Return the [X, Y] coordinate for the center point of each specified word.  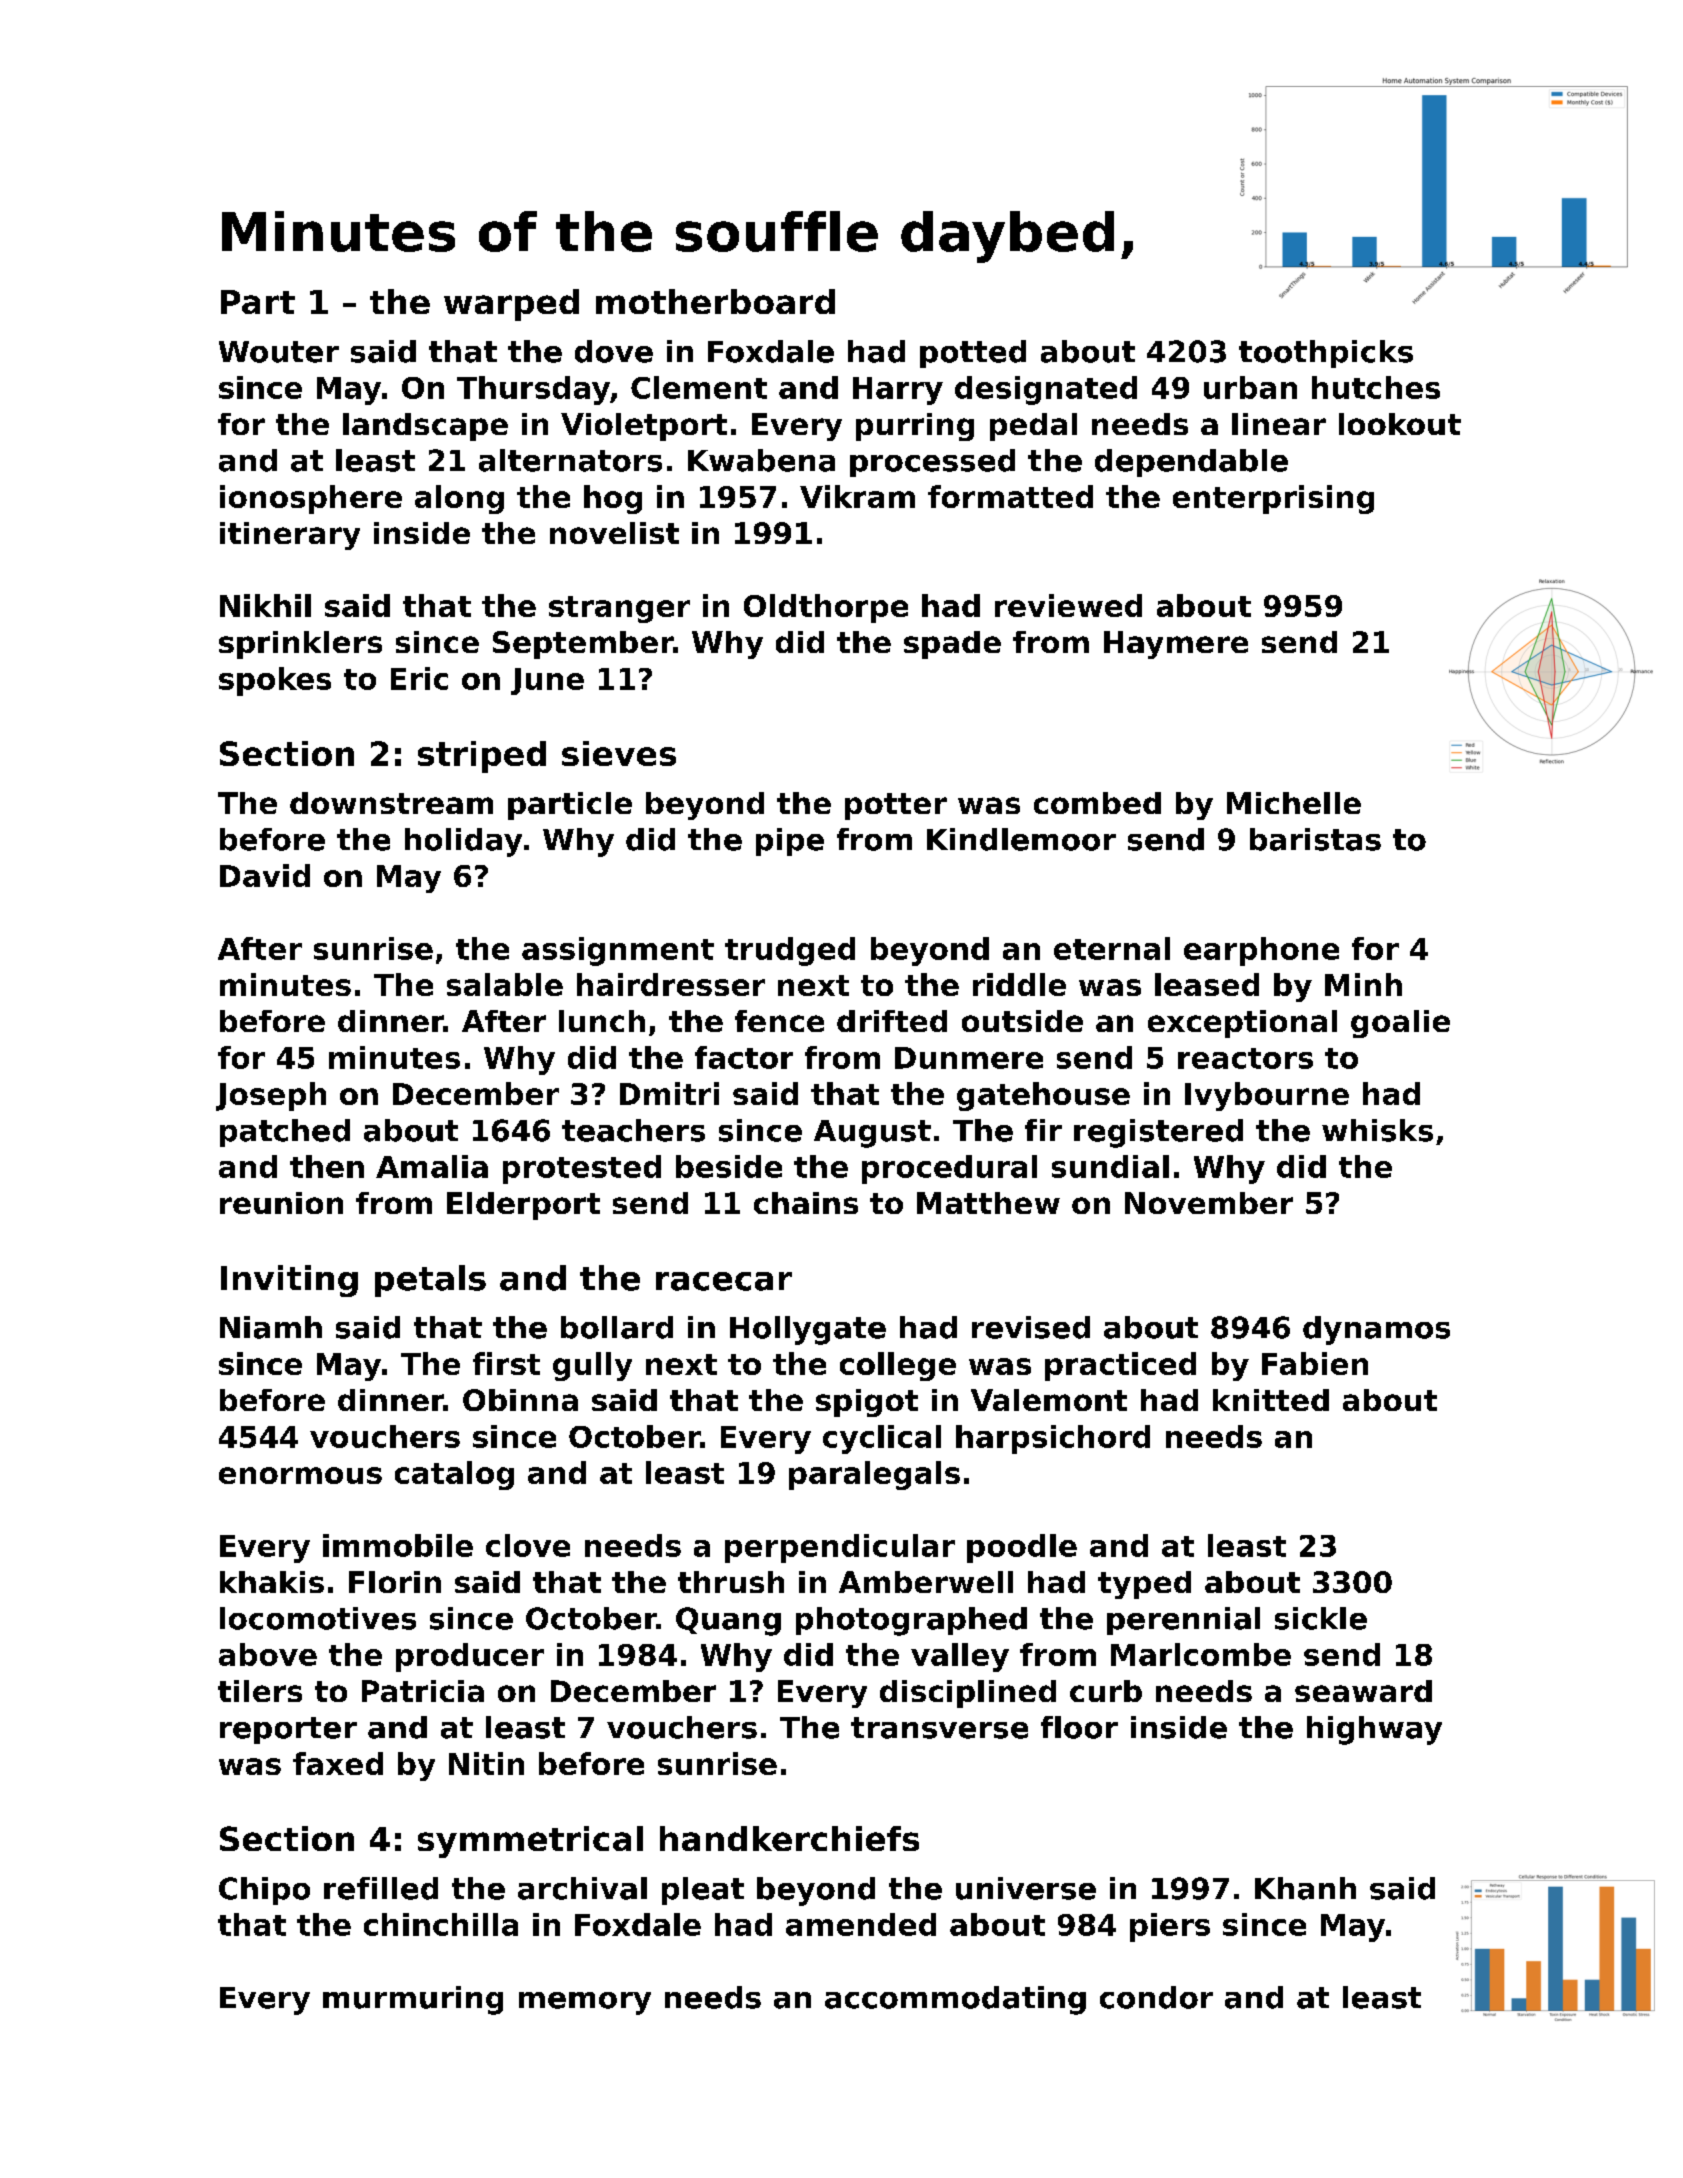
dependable [1191, 463]
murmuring [413, 2000]
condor [1156, 1997]
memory [585, 2003]
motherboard [715, 301]
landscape [425, 427]
